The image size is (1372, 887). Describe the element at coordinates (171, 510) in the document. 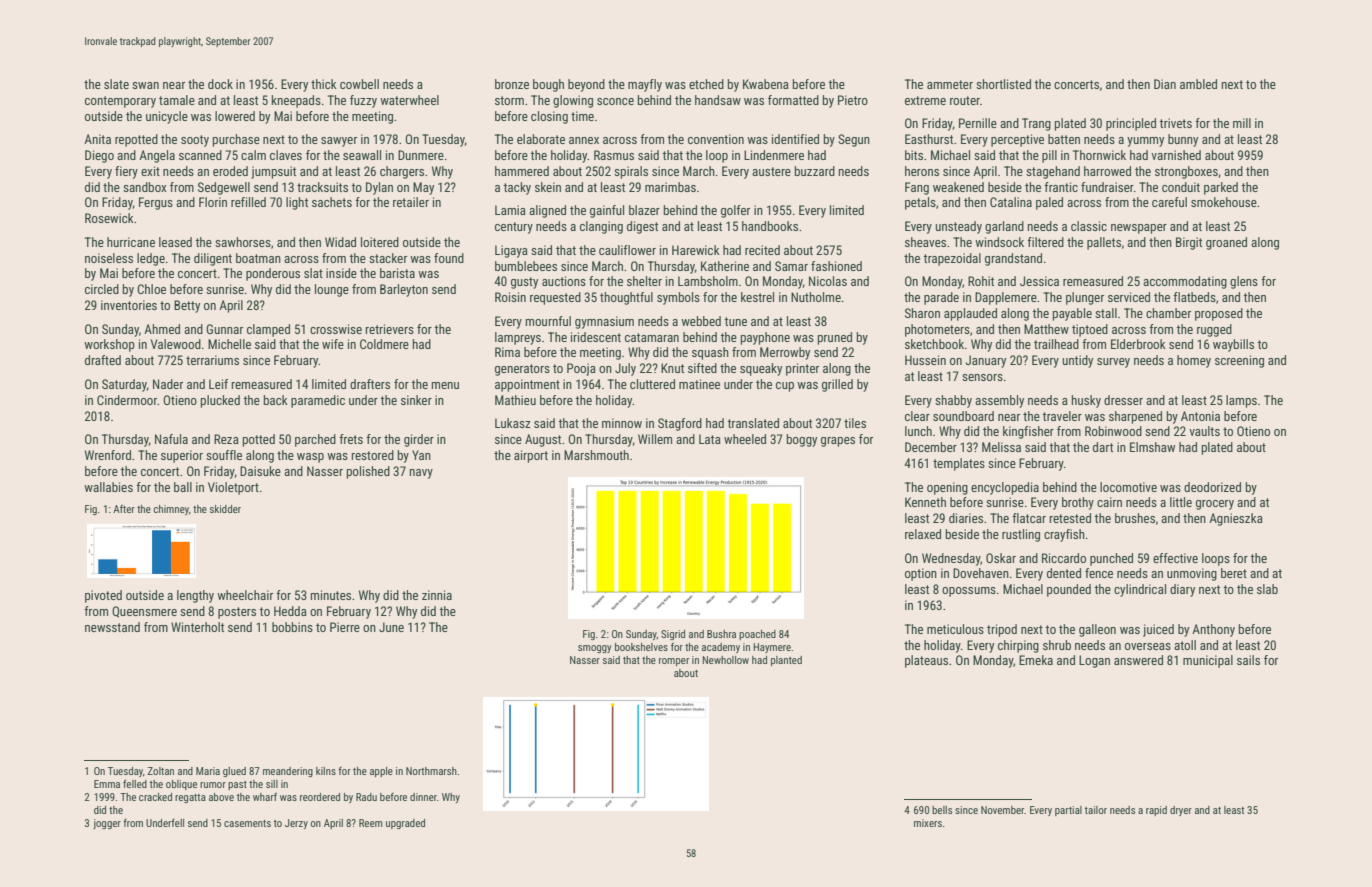

I see `chimney` at that location.
